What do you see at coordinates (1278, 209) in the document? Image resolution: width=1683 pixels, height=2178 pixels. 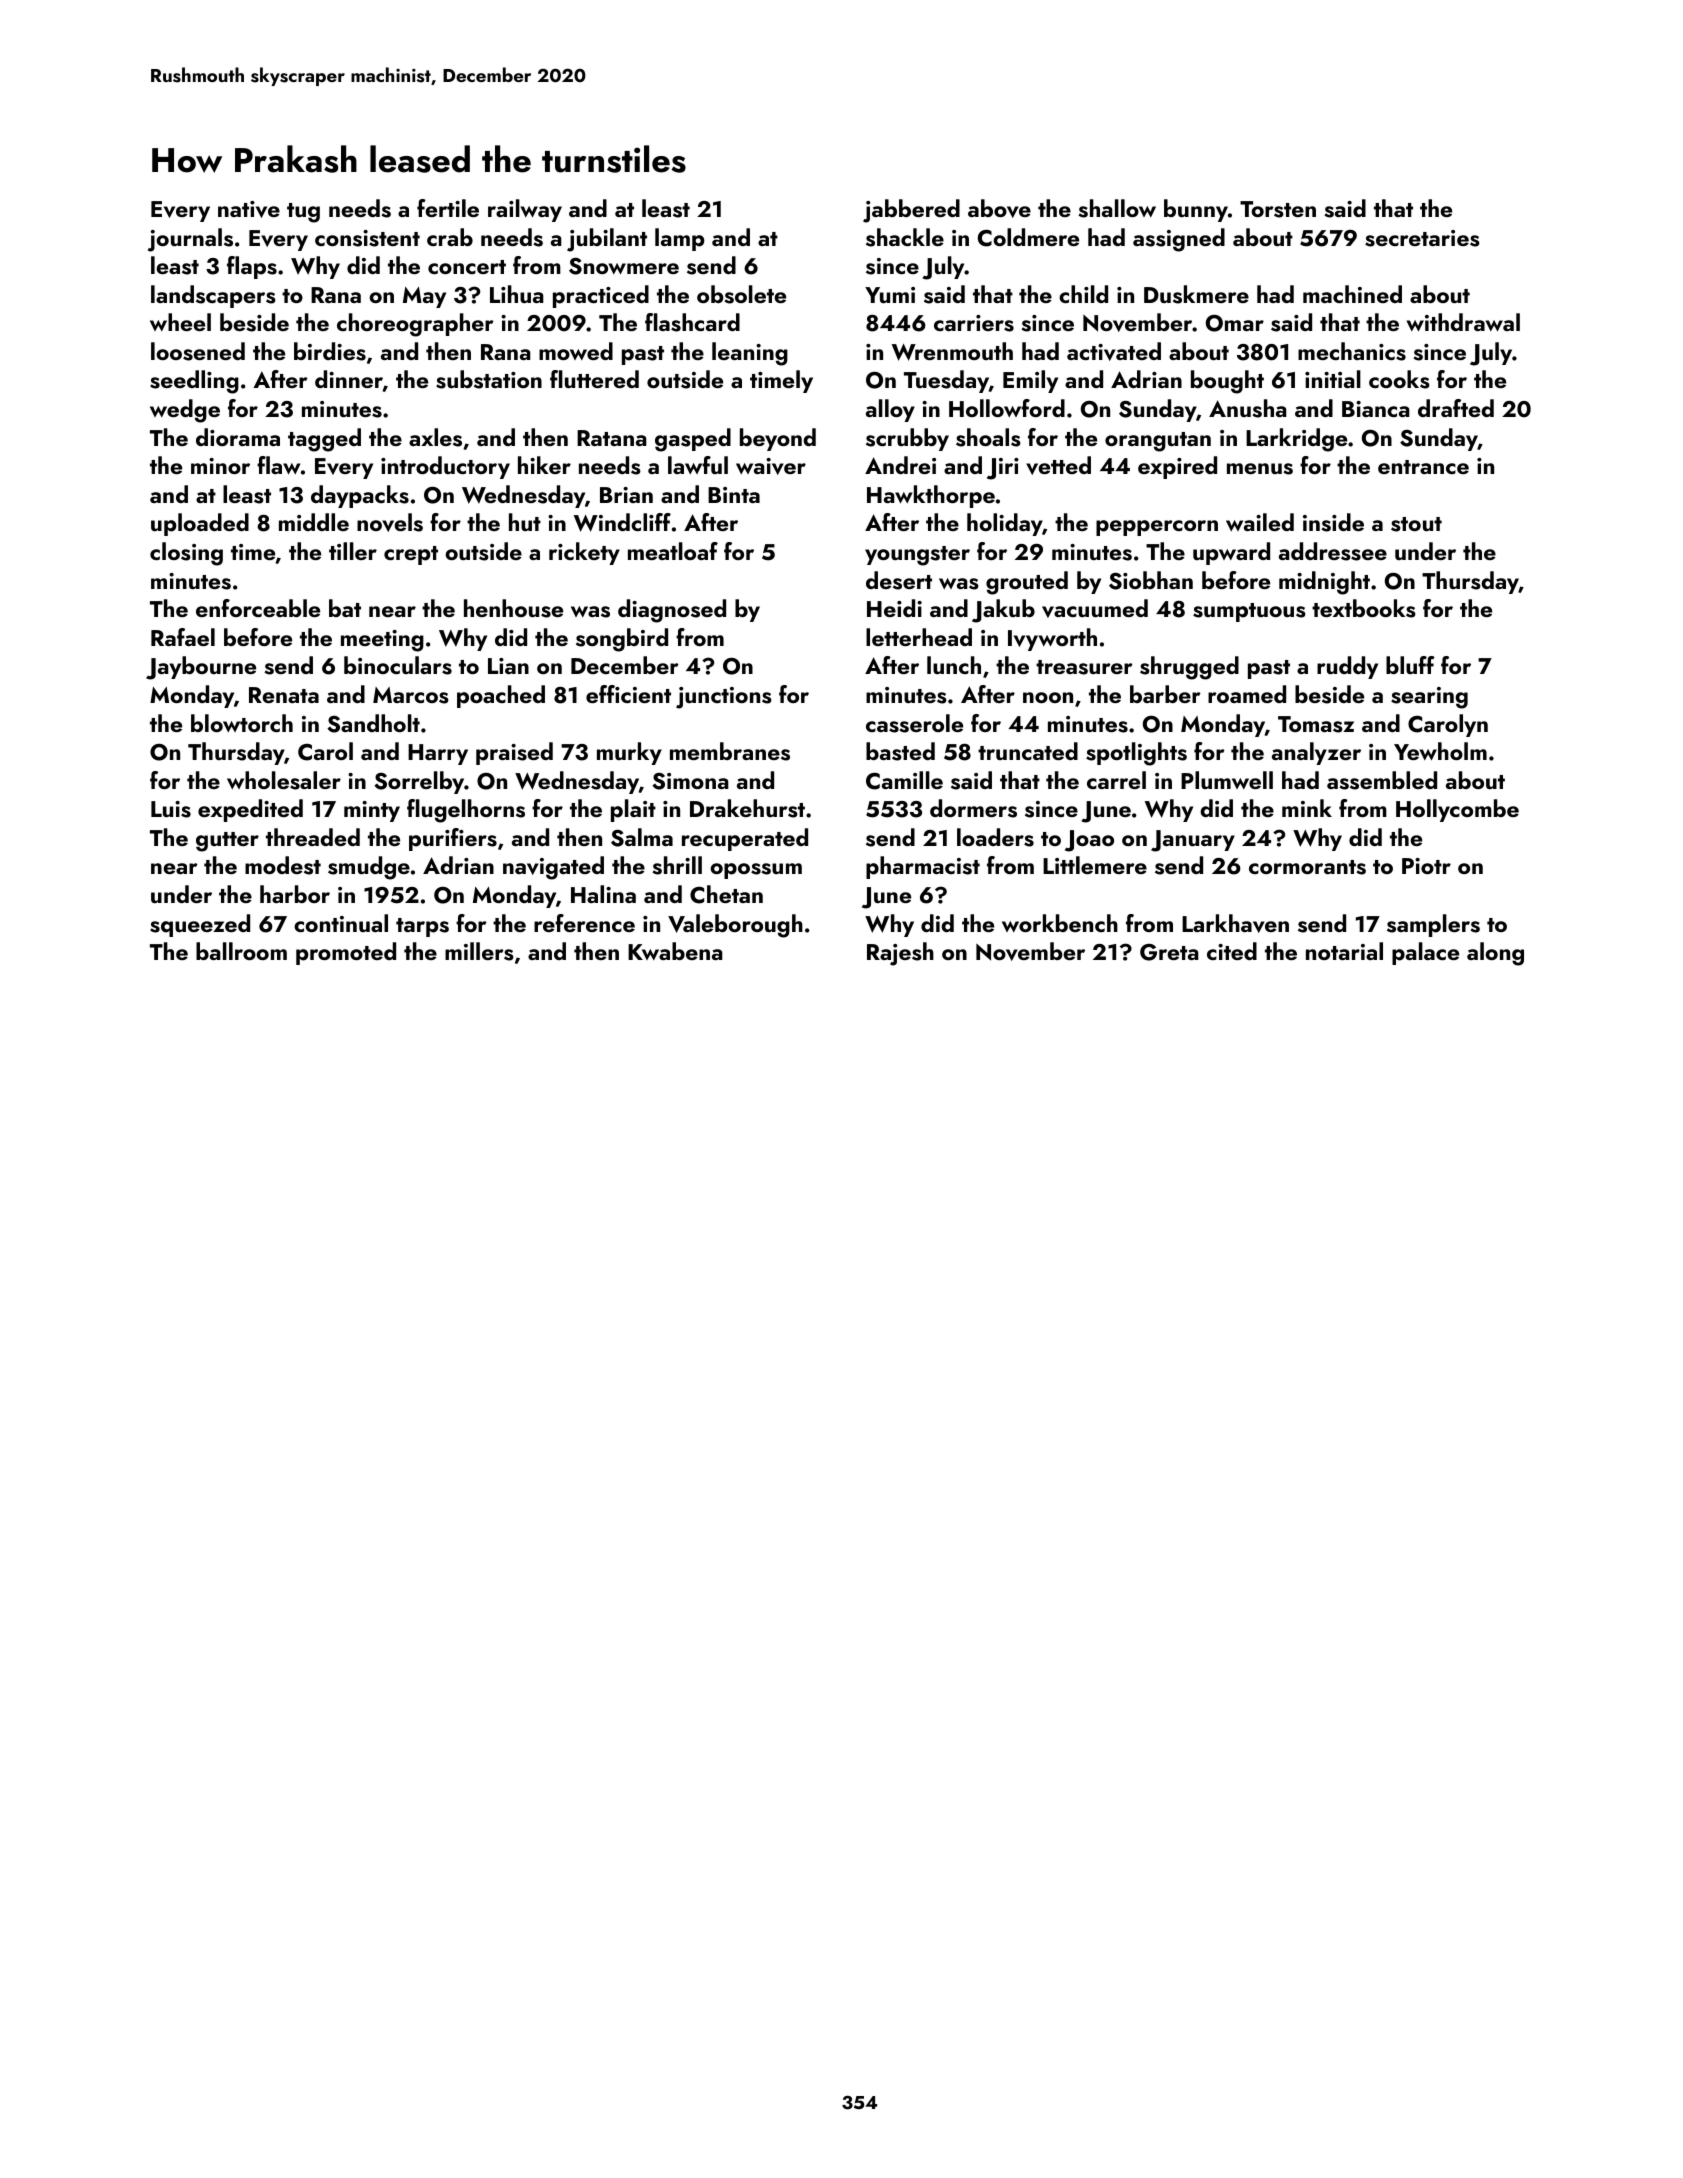 I see `Torsten` at bounding box center [1278, 209].
